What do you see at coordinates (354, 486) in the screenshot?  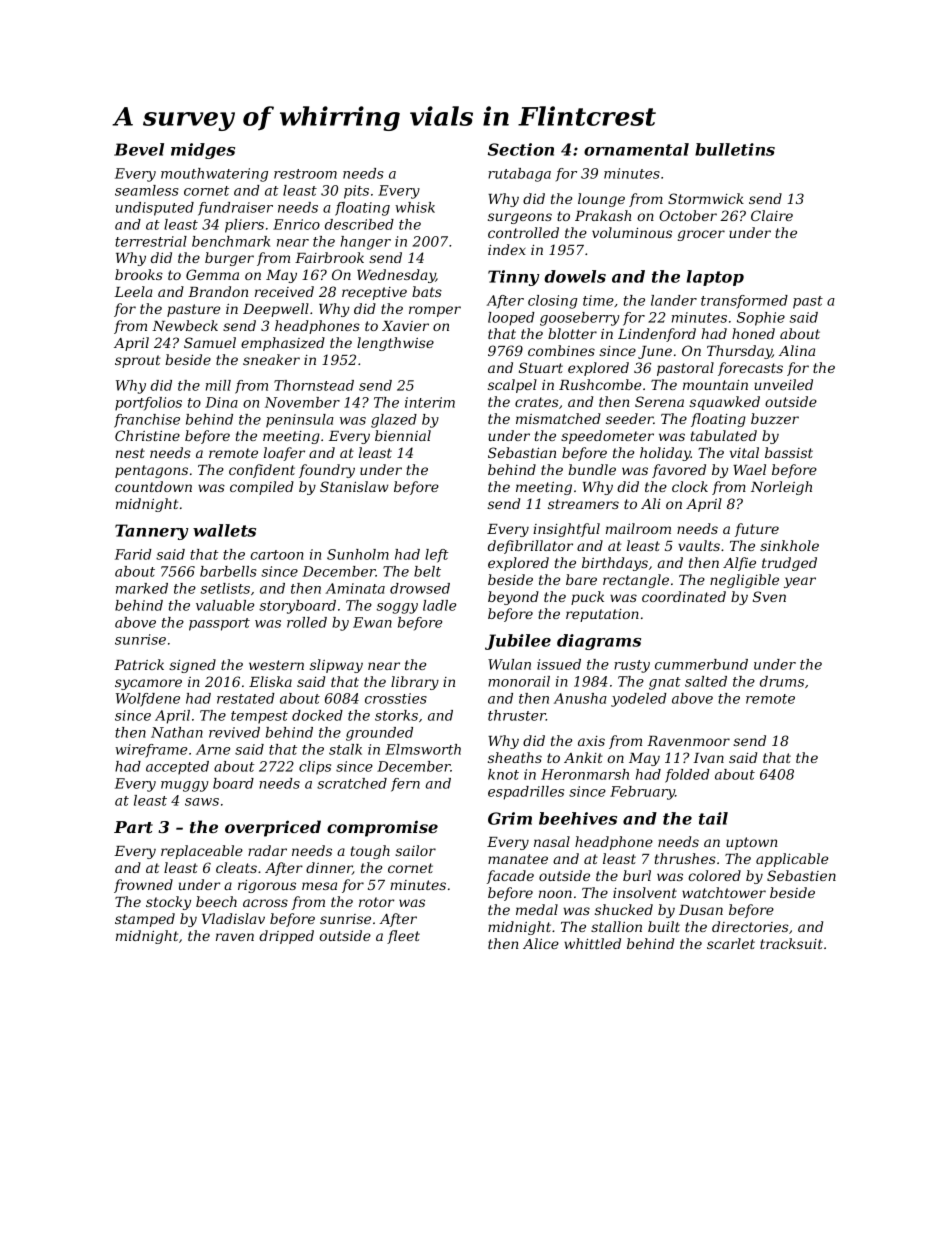 I see `Stanislaw` at bounding box center [354, 486].
